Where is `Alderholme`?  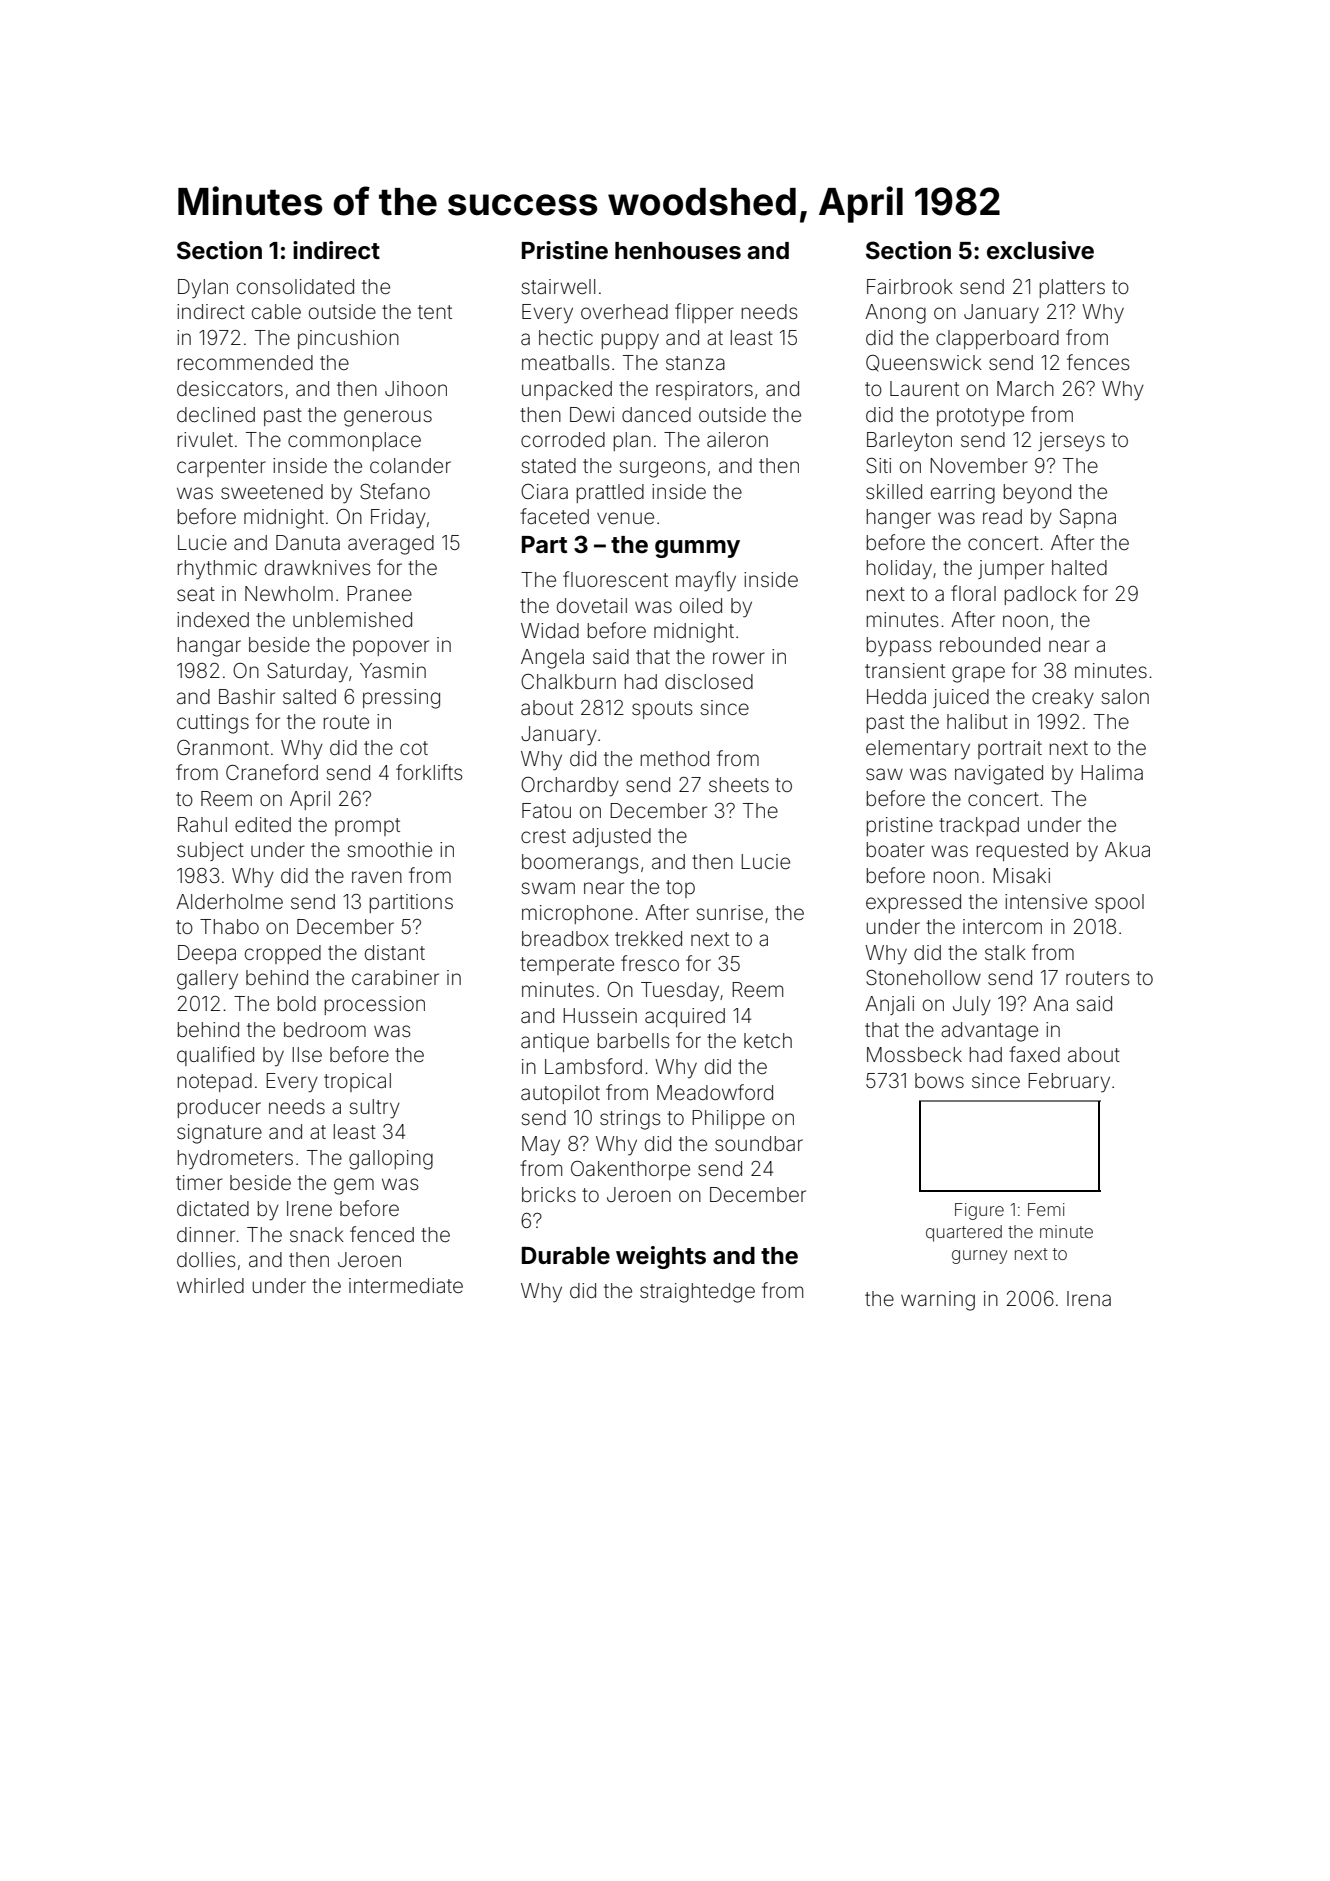 Alderholme is located at coordinates (229, 901).
